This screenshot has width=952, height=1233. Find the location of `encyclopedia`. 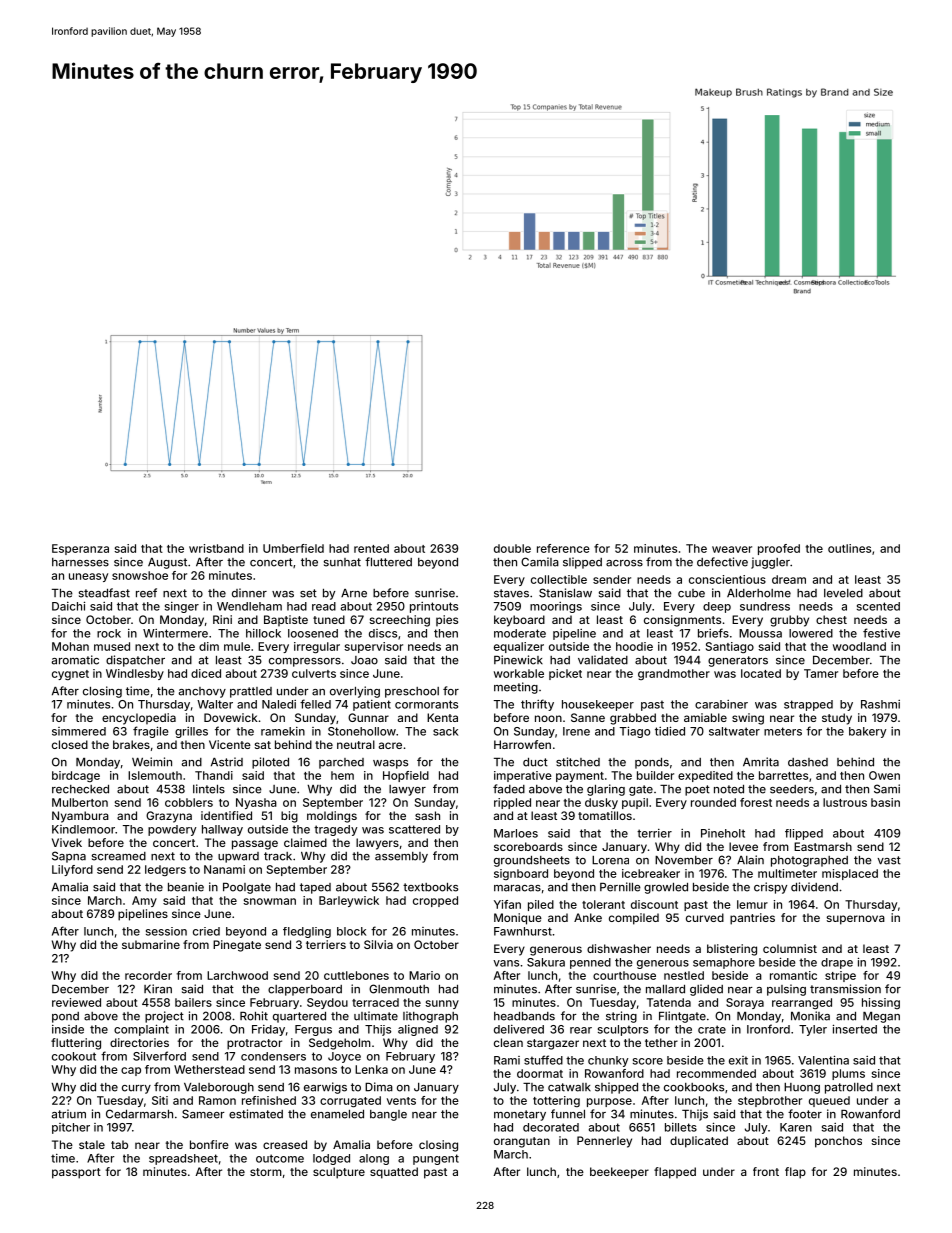

encyclopedia is located at coordinates (139, 719).
